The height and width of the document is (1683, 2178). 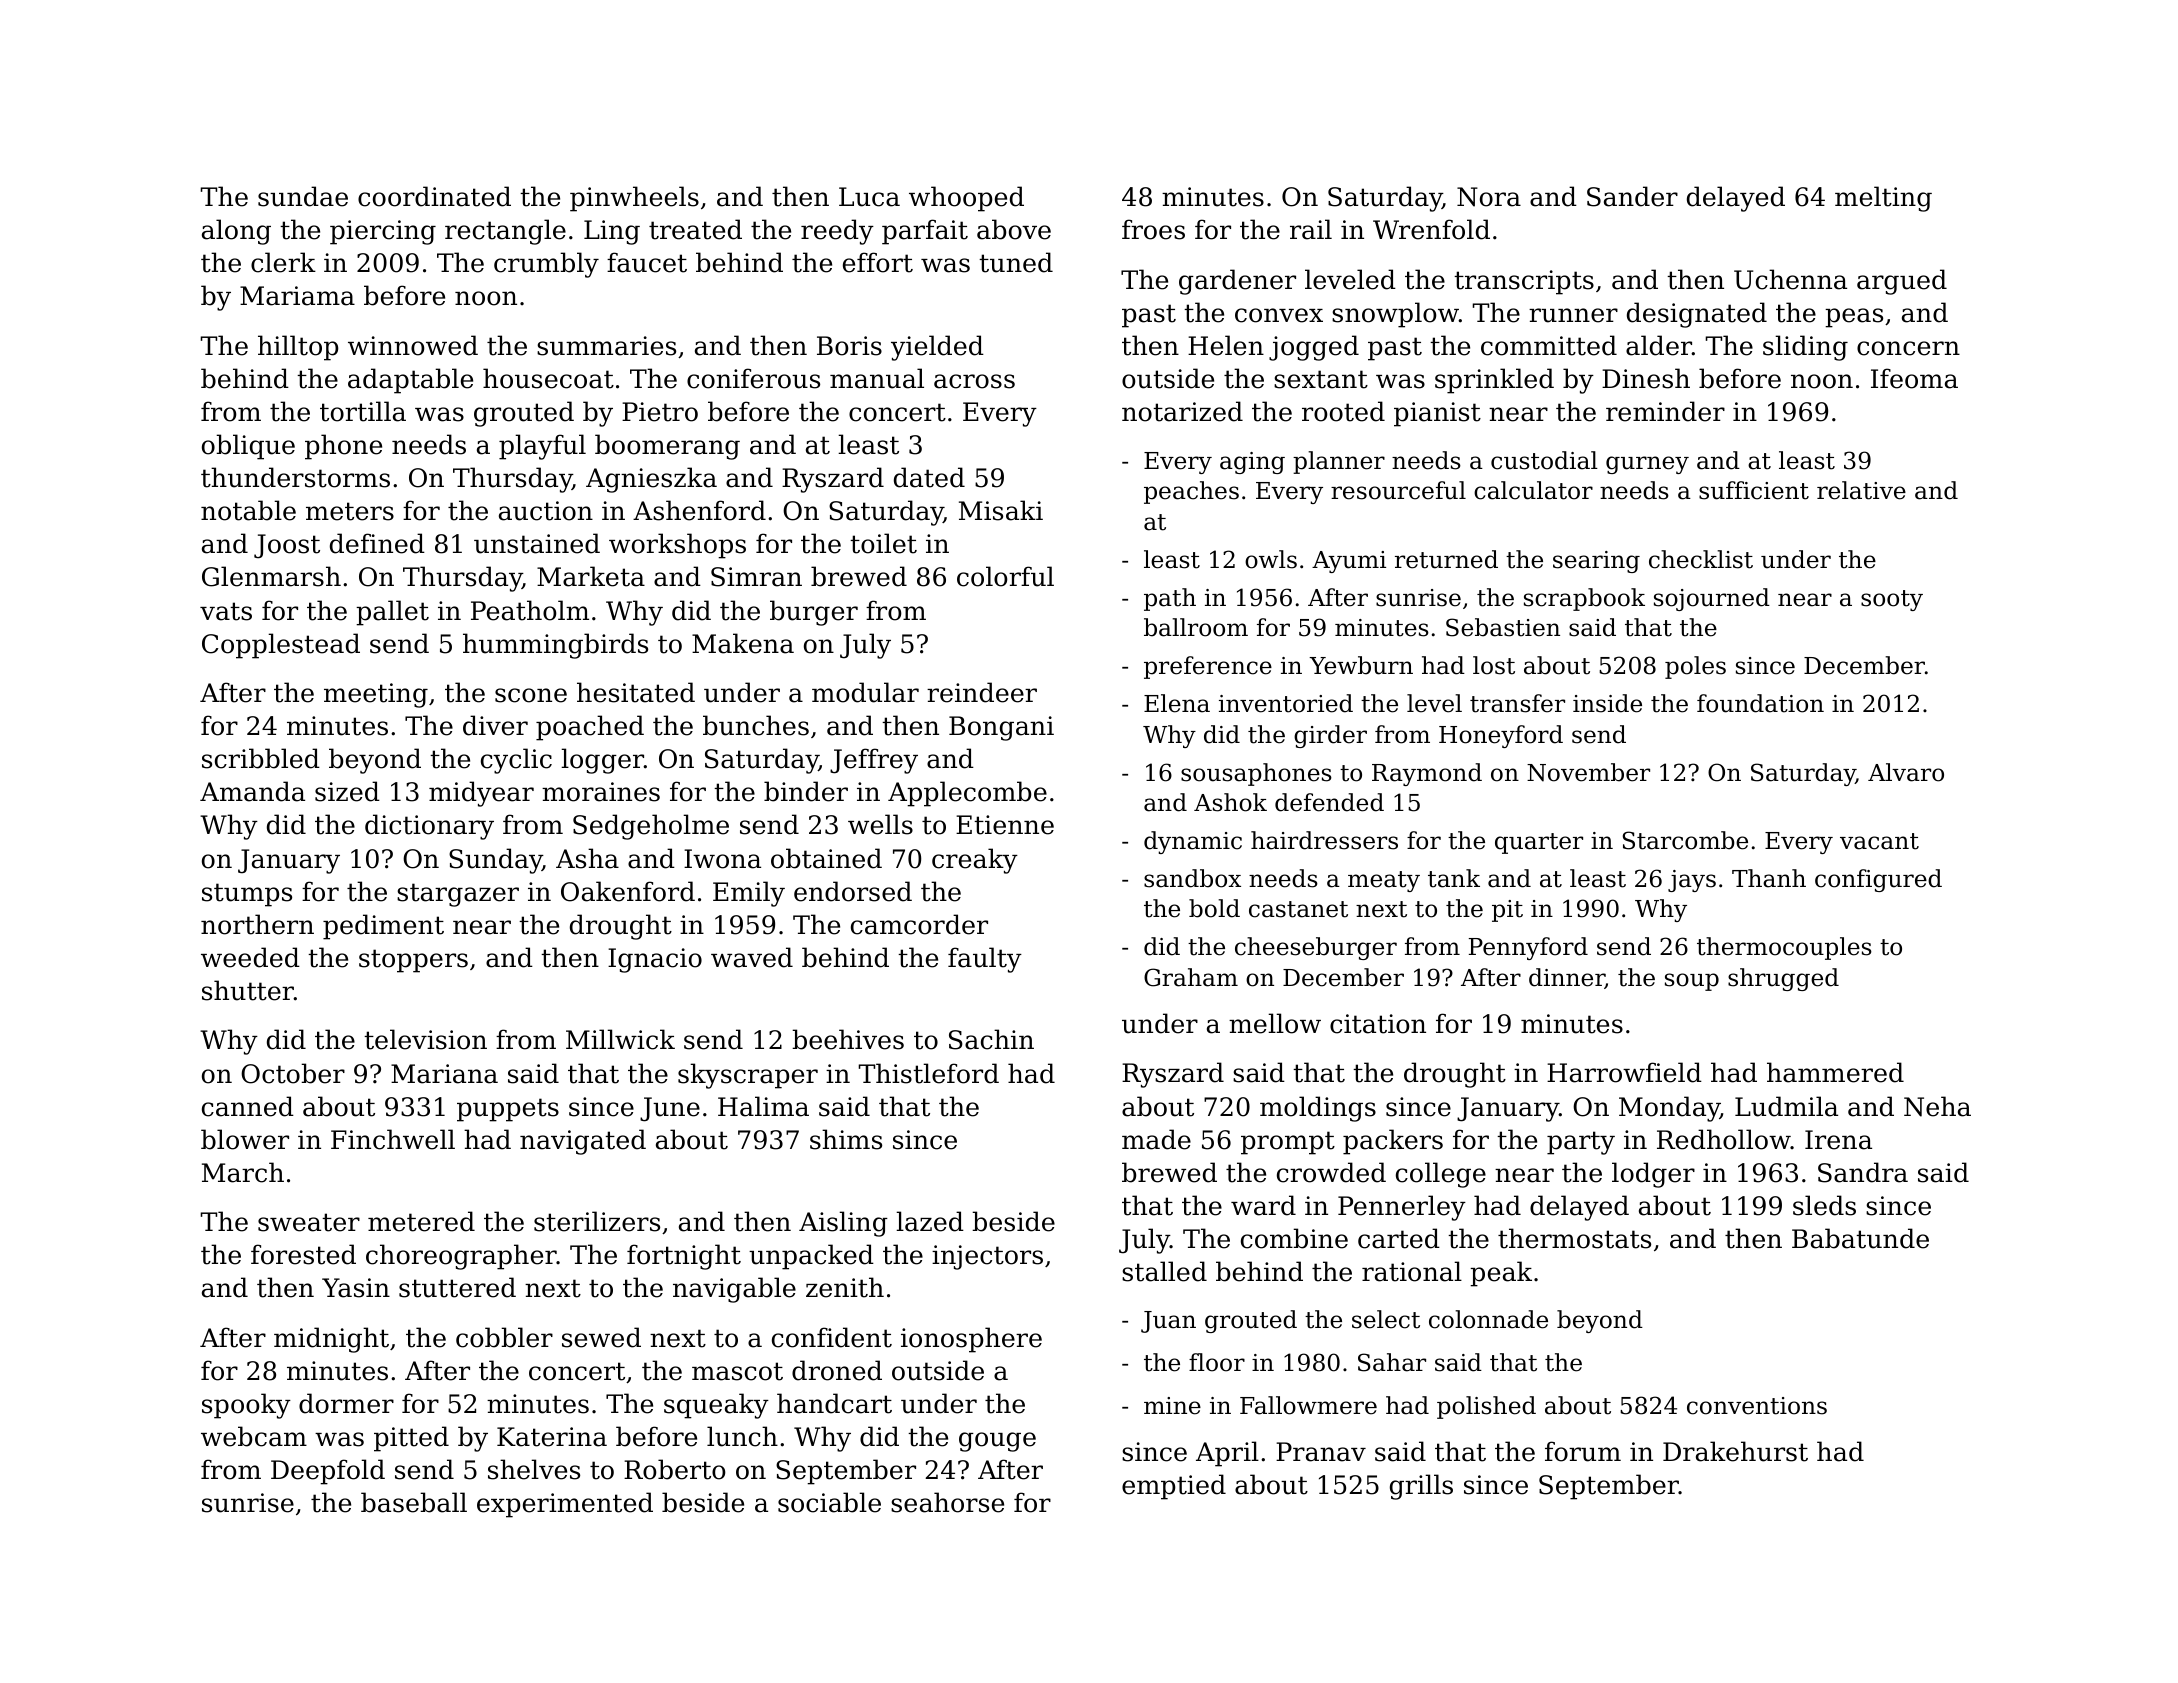 I want to click on stuttered, so click(x=457, y=1287).
